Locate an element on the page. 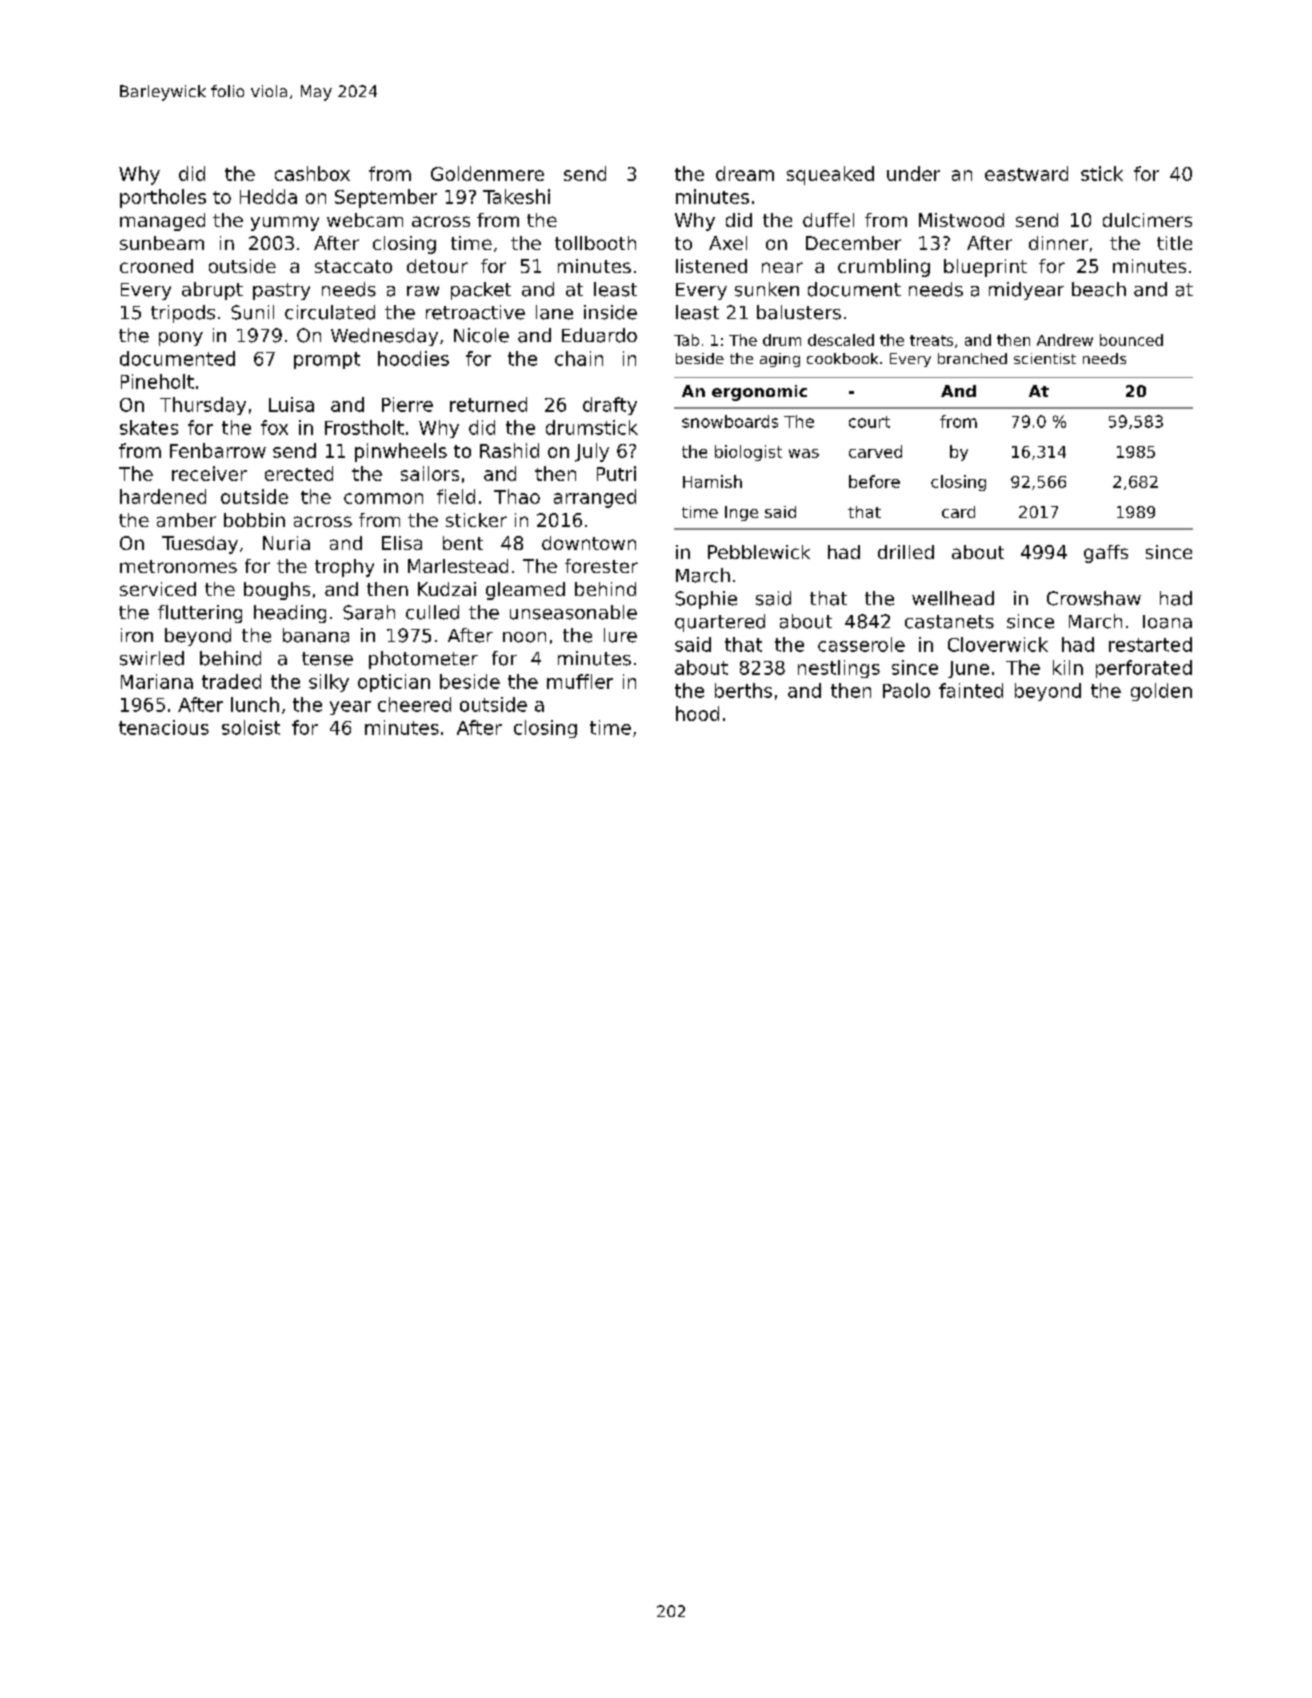 This page has height=1698, width=1312. prompt is located at coordinates (327, 360).
